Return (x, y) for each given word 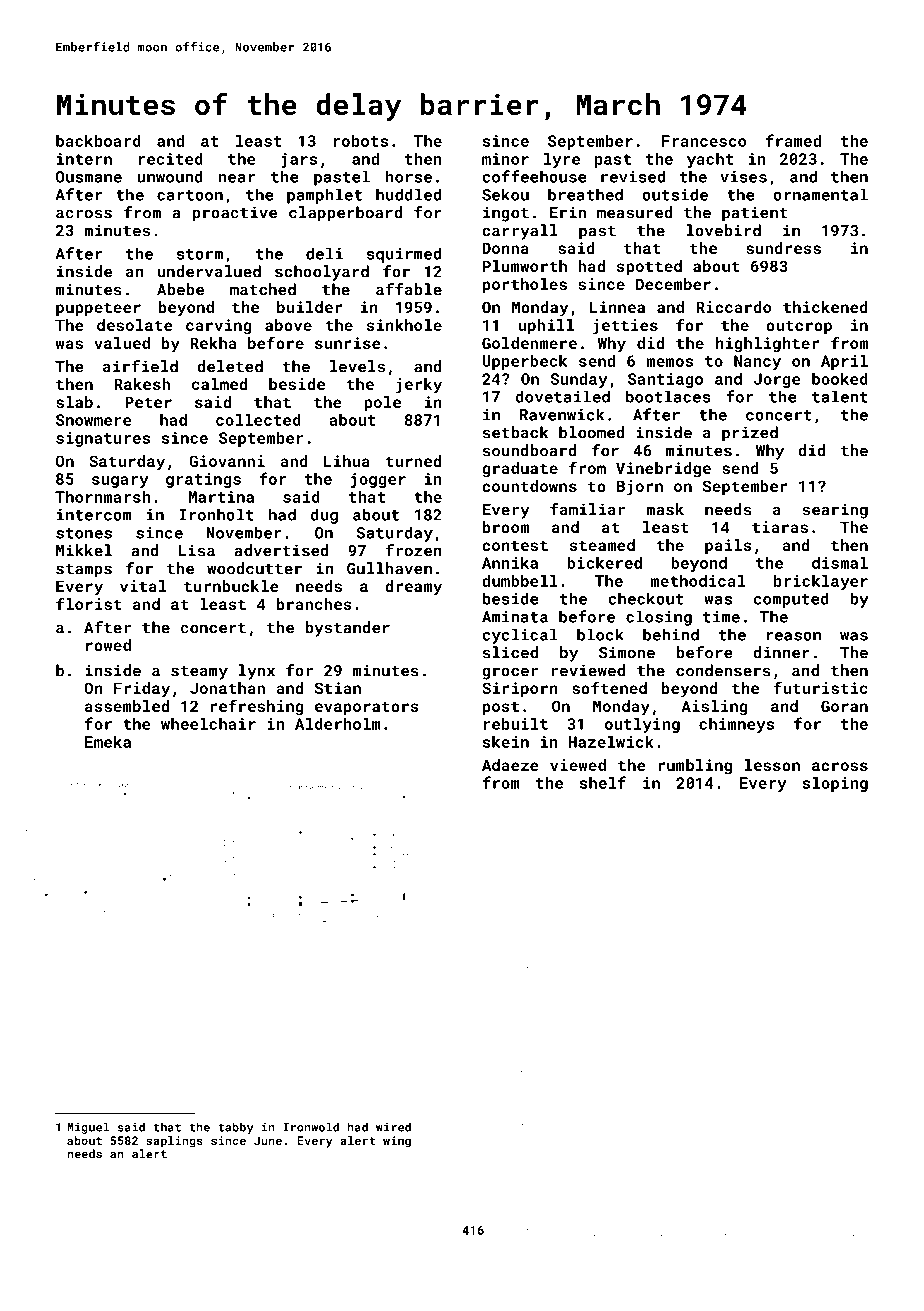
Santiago (665, 380)
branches (314, 604)
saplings (174, 1142)
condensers (723, 670)
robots (360, 141)
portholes (525, 285)
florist (88, 603)
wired (393, 1127)
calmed (219, 384)
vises (743, 177)
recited (170, 159)
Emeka (108, 742)
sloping (835, 784)
